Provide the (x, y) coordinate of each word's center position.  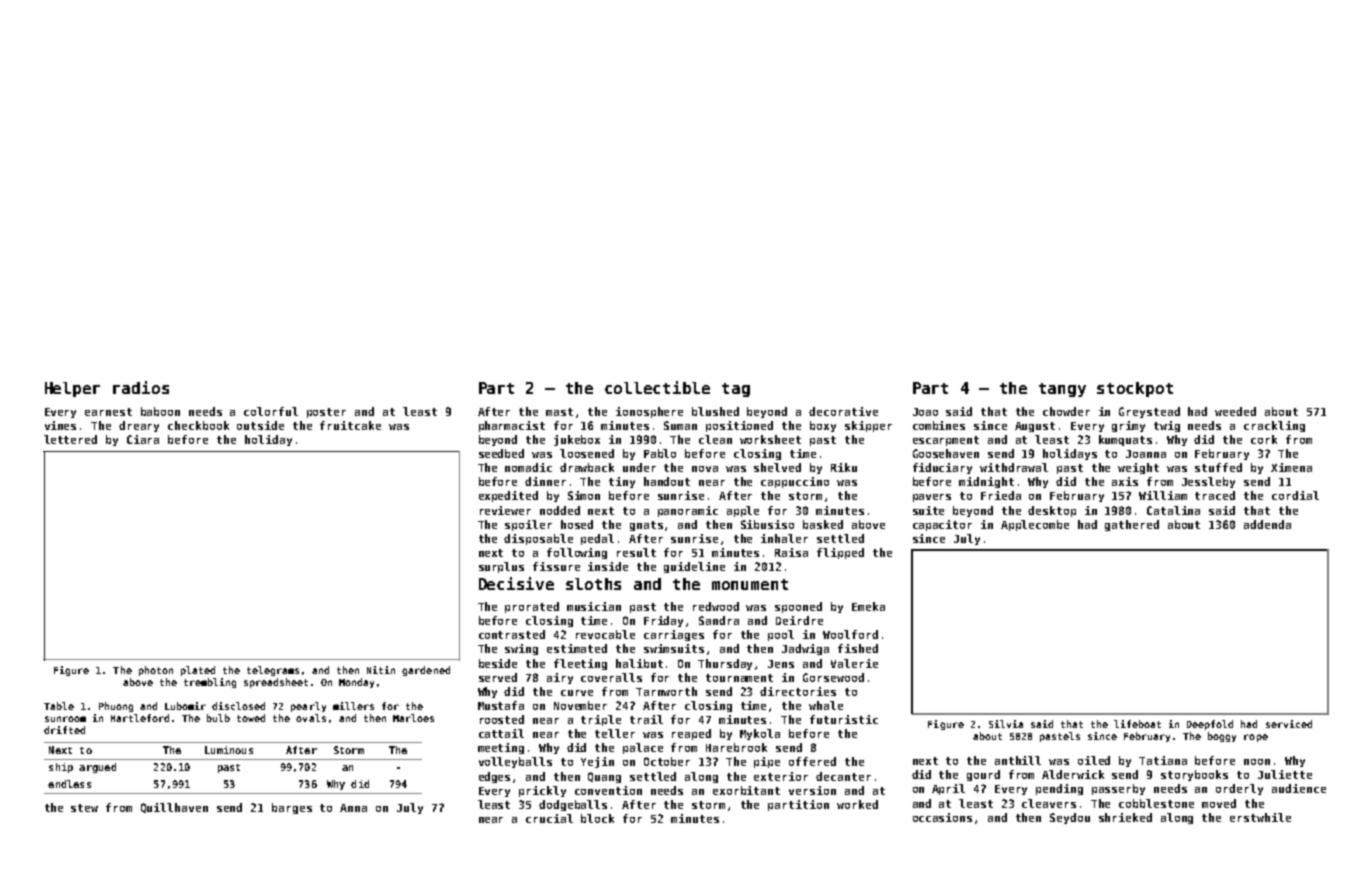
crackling (1274, 426)
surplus (501, 567)
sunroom (65, 719)
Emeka (868, 606)
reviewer (505, 510)
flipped (840, 553)
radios (141, 387)
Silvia (1006, 724)
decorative (843, 411)
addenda (1267, 524)
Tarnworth (666, 691)
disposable (538, 539)
